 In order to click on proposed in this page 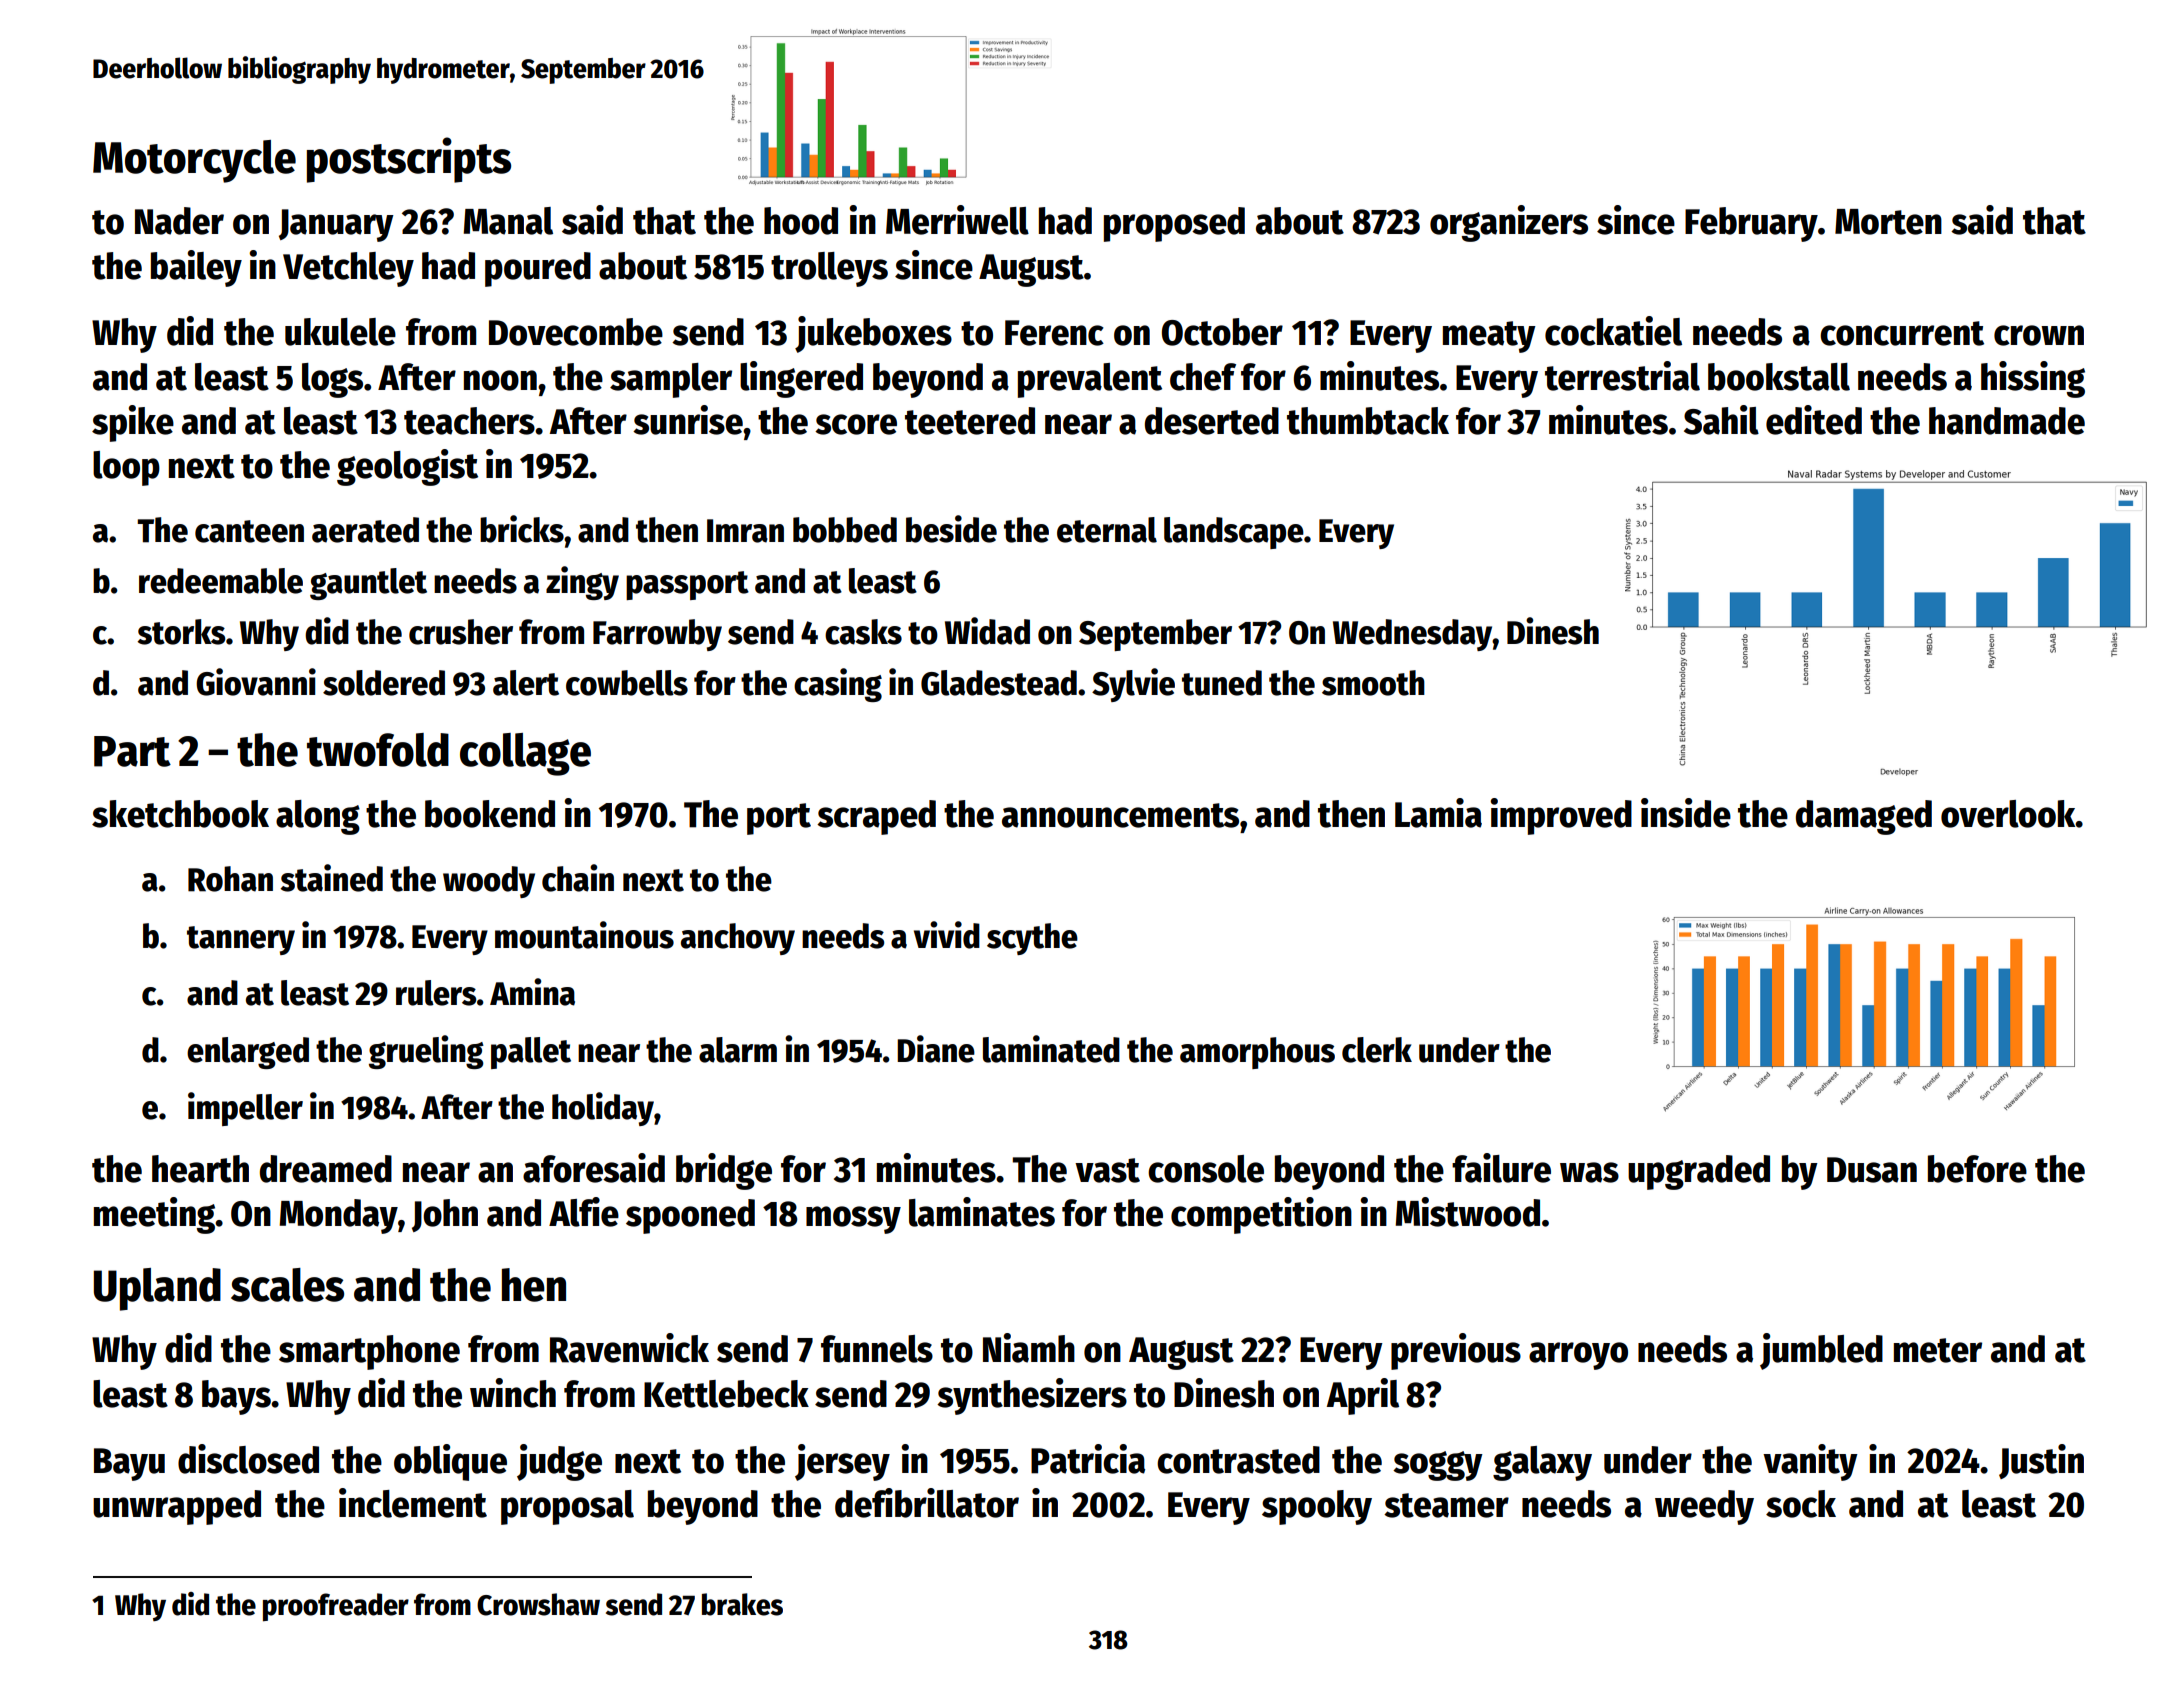, I will do `click(1174, 224)`.
